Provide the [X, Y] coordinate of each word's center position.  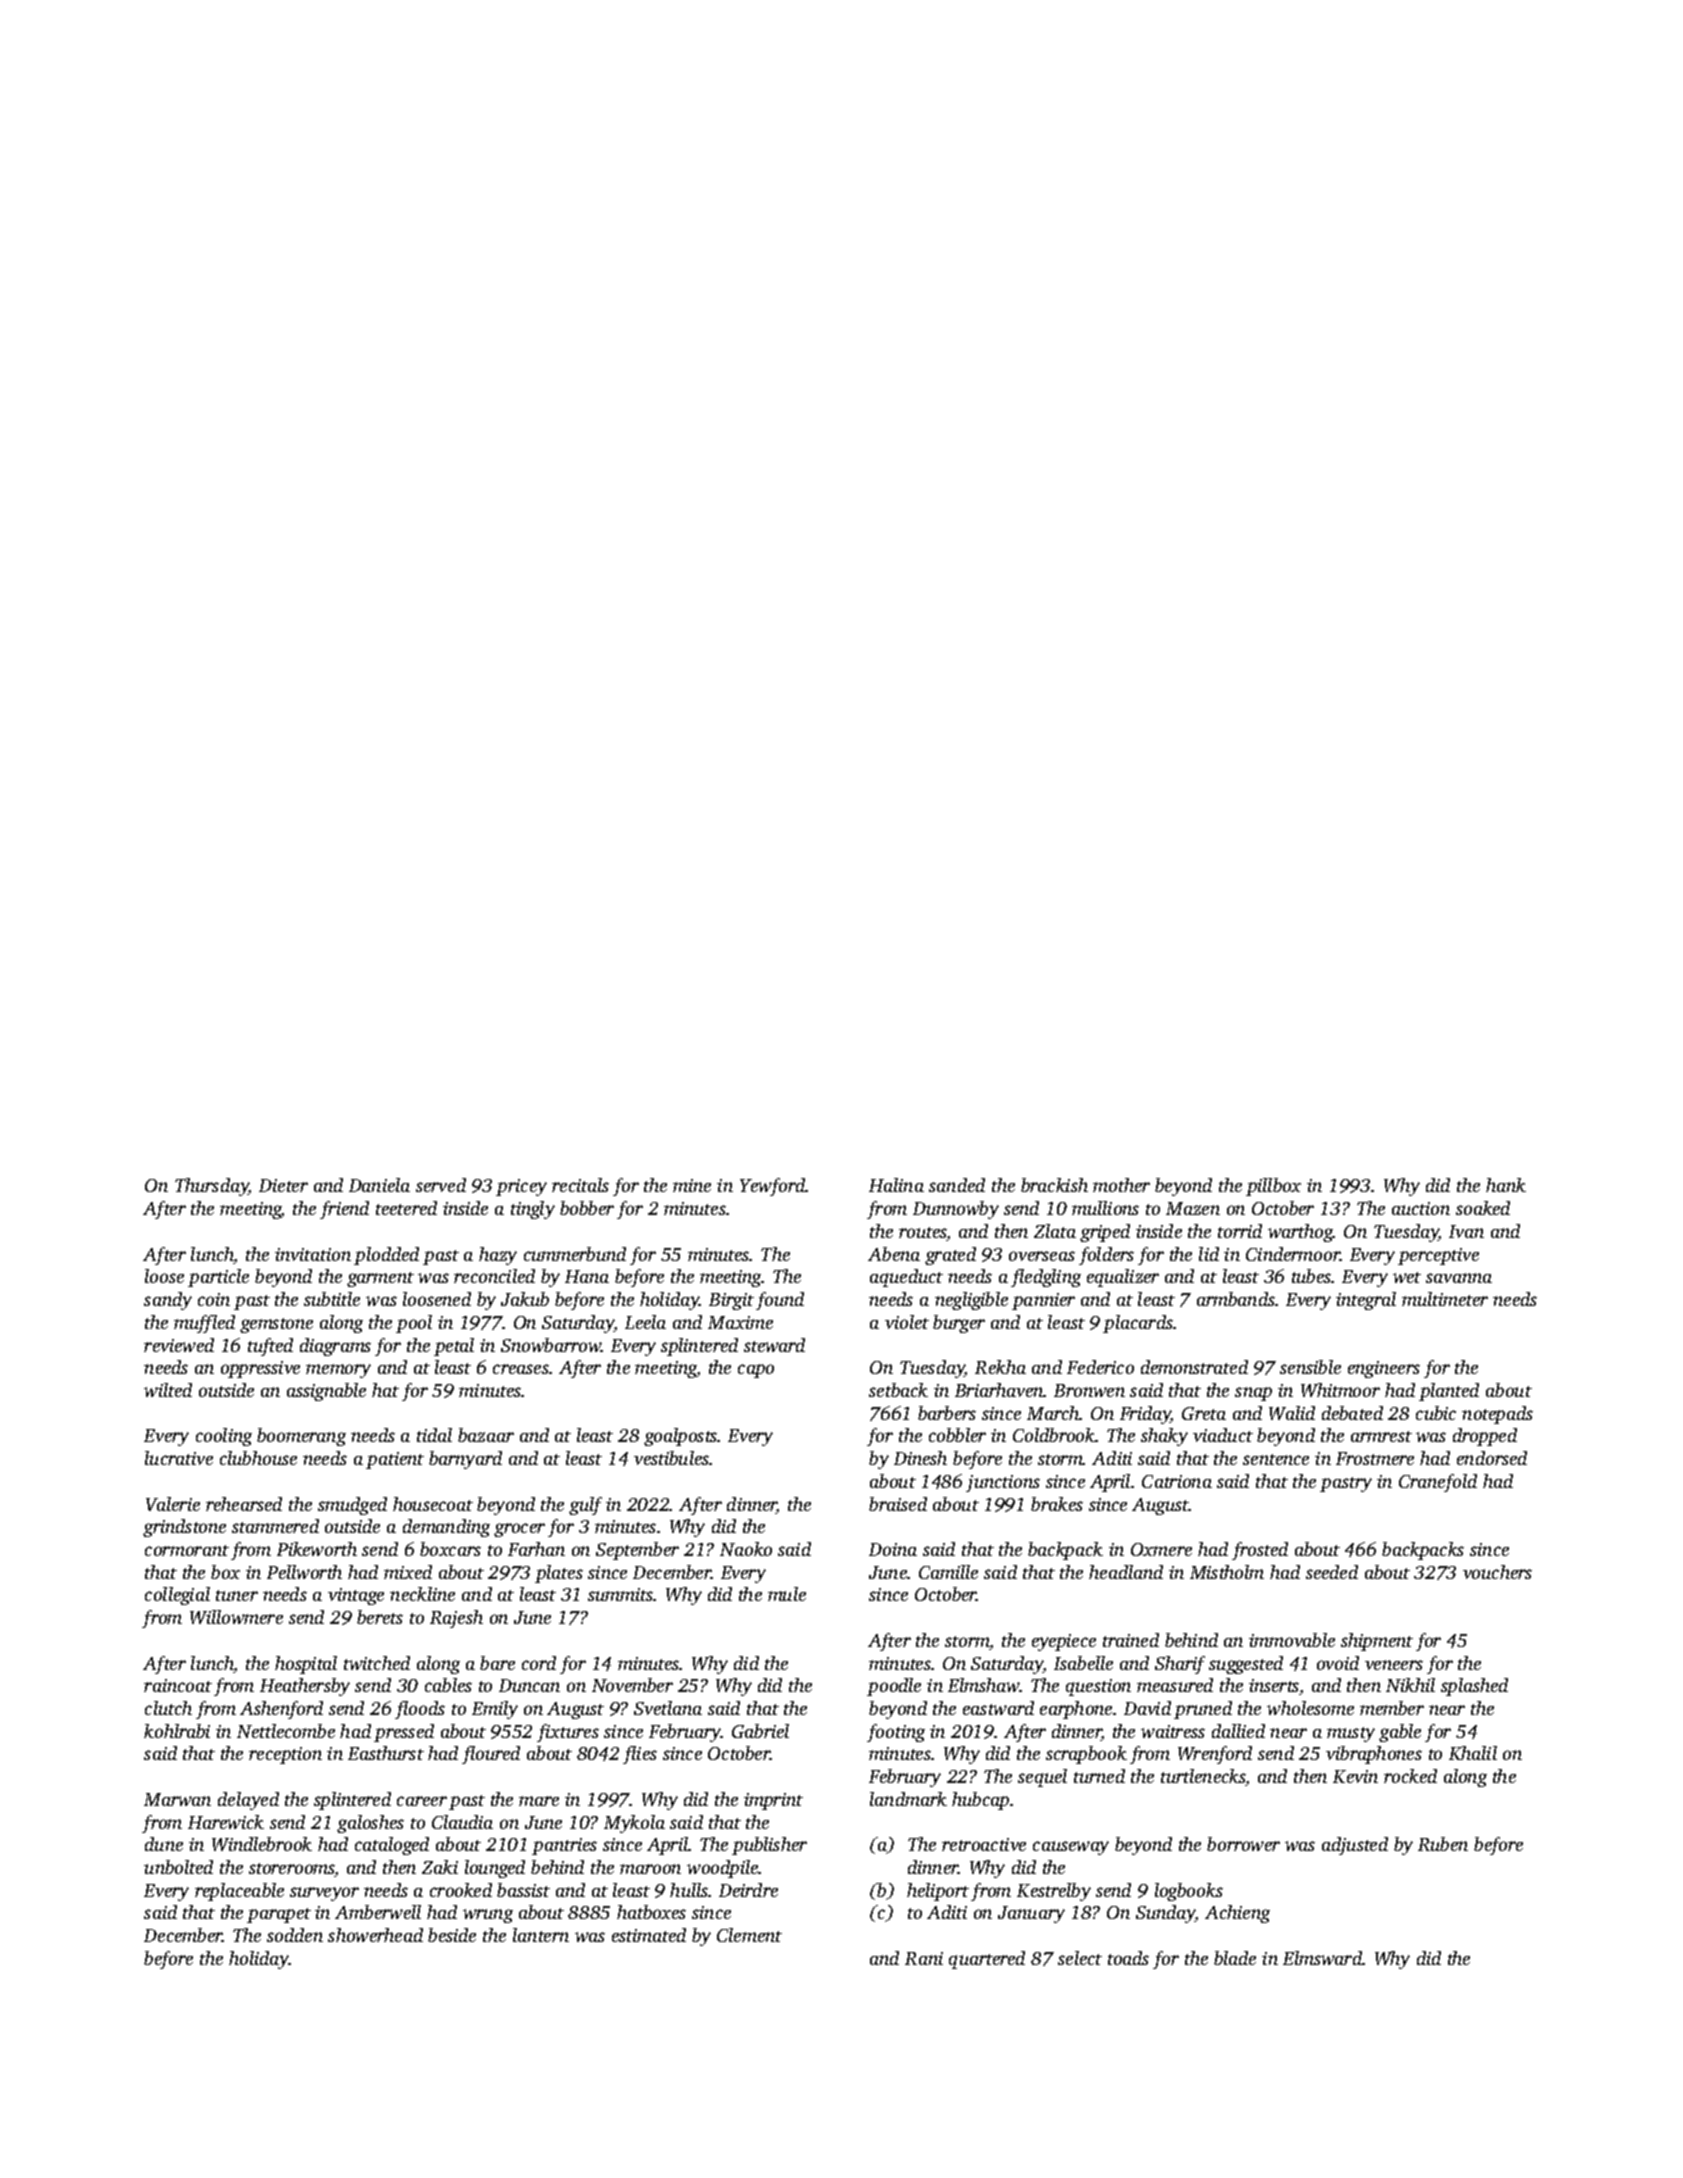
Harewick [226, 1822]
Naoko [746, 1549]
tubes [1312, 1276]
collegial [177, 1596]
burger [959, 1324]
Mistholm [1227, 1572]
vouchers [1497, 1572]
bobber [587, 1208]
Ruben [1443, 1844]
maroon [650, 1869]
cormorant [187, 1550]
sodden [295, 1935]
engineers [1384, 1369]
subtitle [332, 1299]
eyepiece [1064, 1642]
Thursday [212, 1187]
